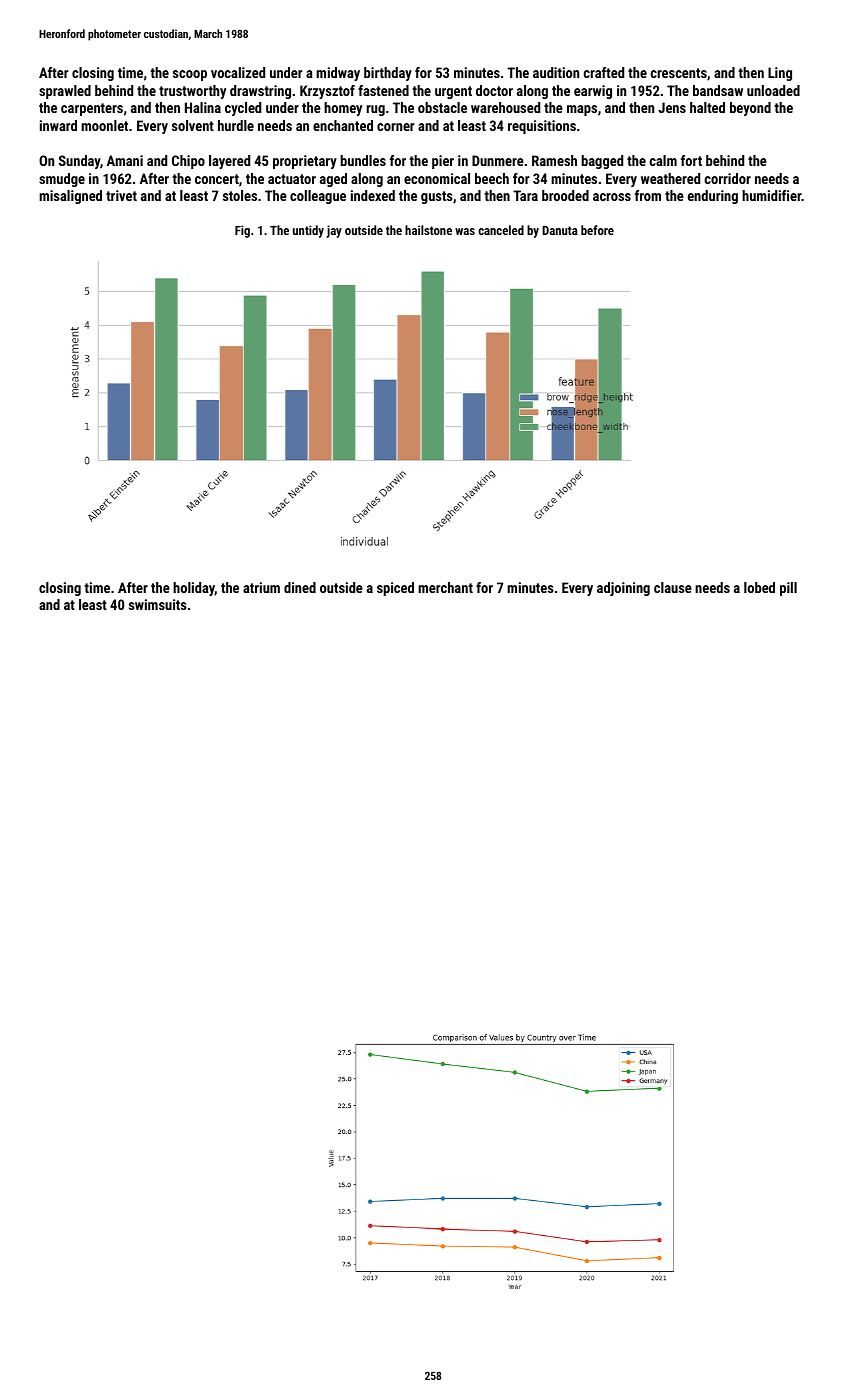 This screenshot has height=1400, width=849. I want to click on birthday, so click(388, 74).
